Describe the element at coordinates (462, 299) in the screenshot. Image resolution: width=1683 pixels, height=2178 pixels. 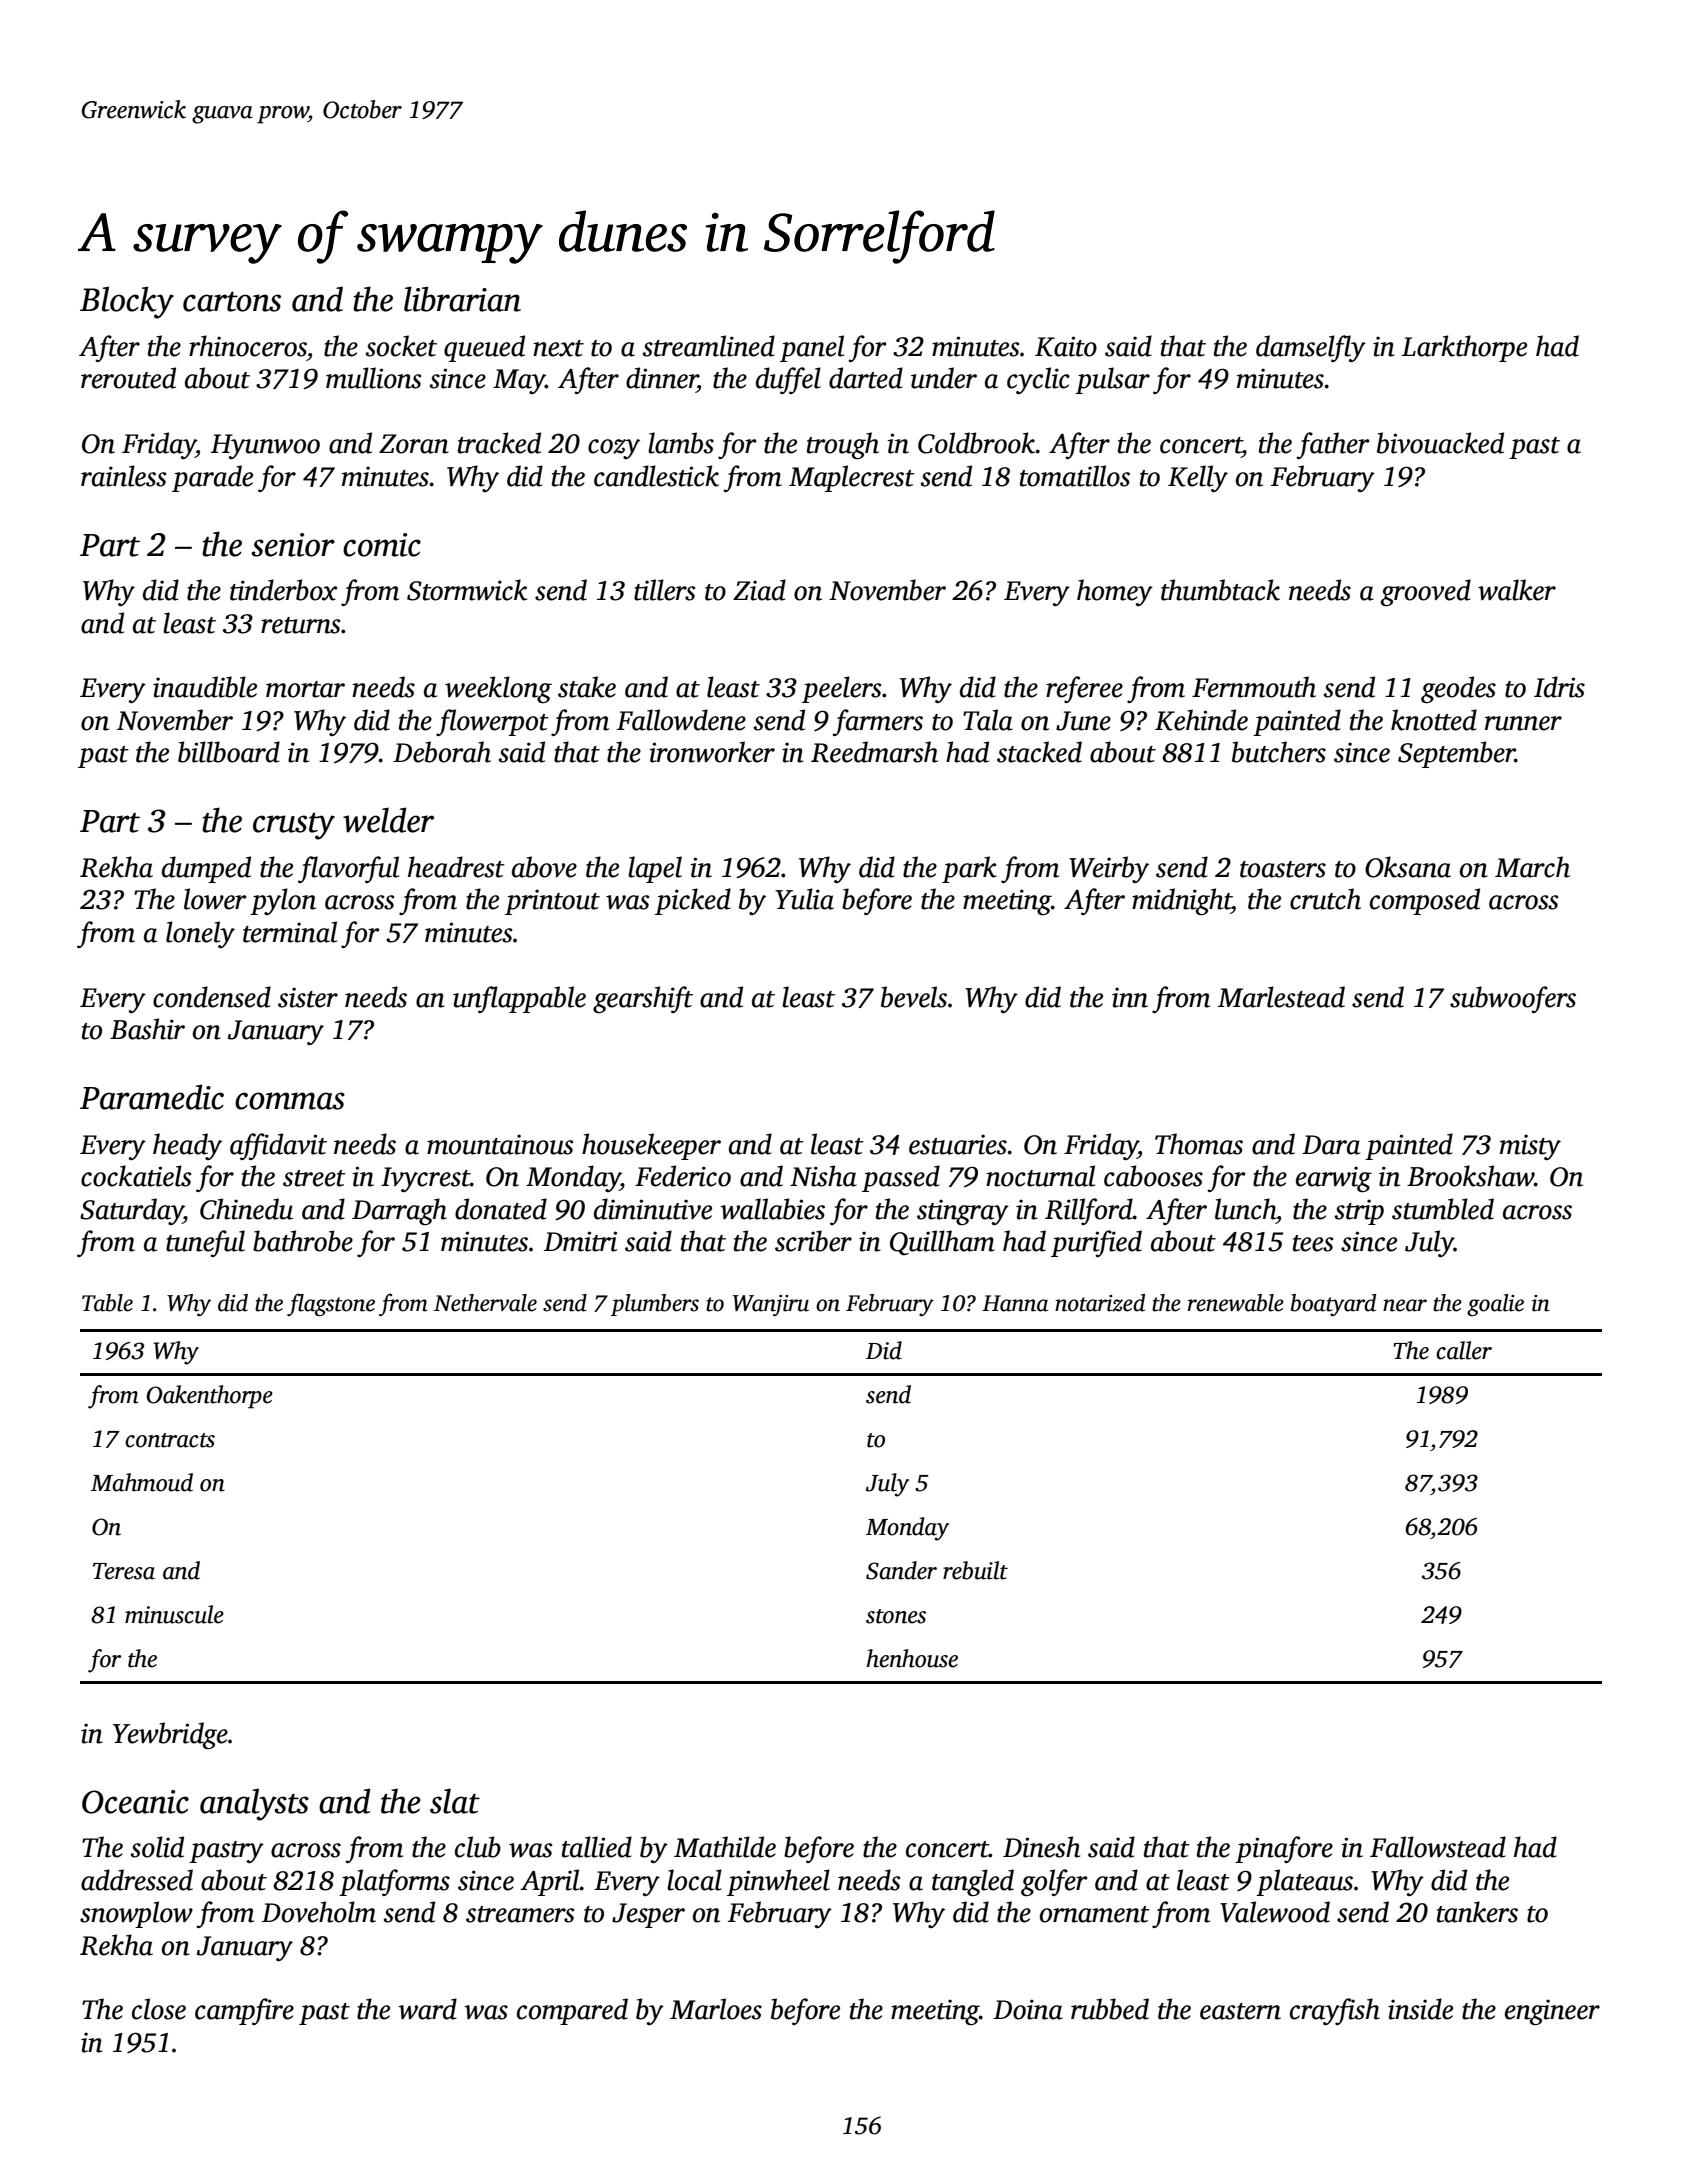
I see `librarian` at that location.
